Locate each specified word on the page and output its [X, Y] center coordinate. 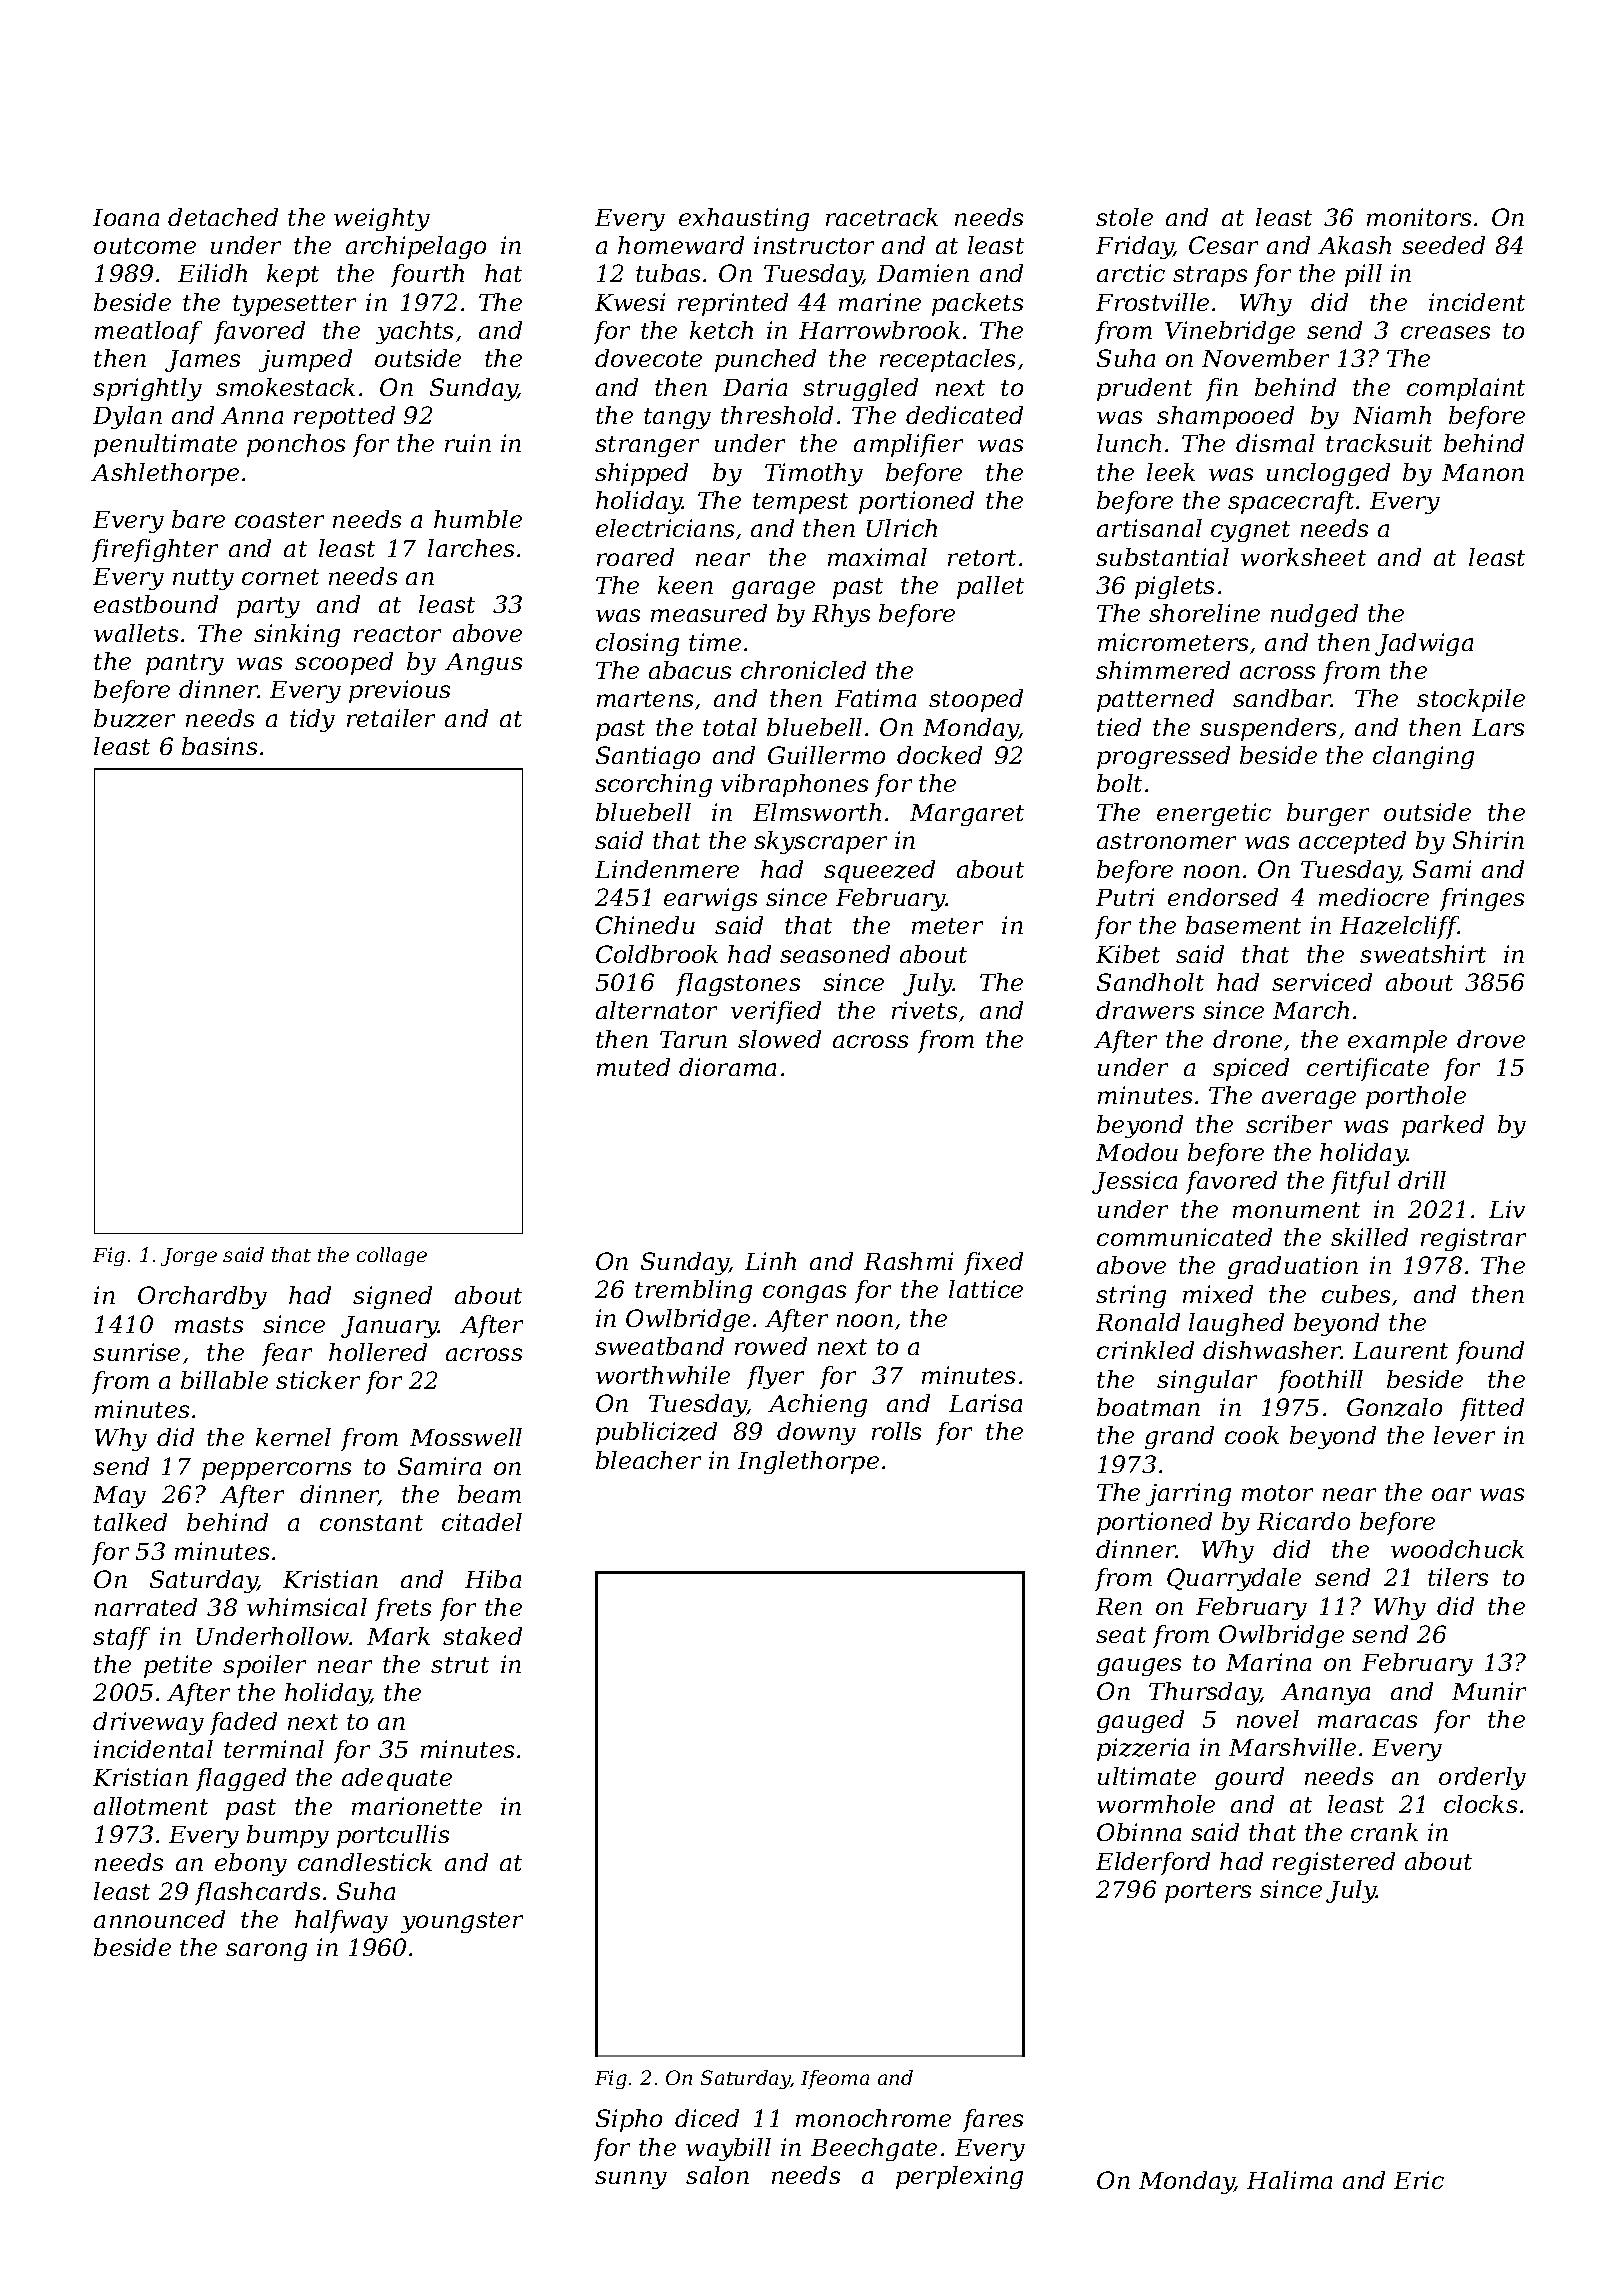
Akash [1354, 245]
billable [224, 1380]
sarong [266, 1952]
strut [460, 1665]
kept [293, 275]
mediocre [1374, 897]
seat [1121, 1635]
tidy [312, 720]
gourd [1249, 1778]
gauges [1139, 1667]
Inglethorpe [808, 1462]
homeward [681, 245]
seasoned [835, 954]
